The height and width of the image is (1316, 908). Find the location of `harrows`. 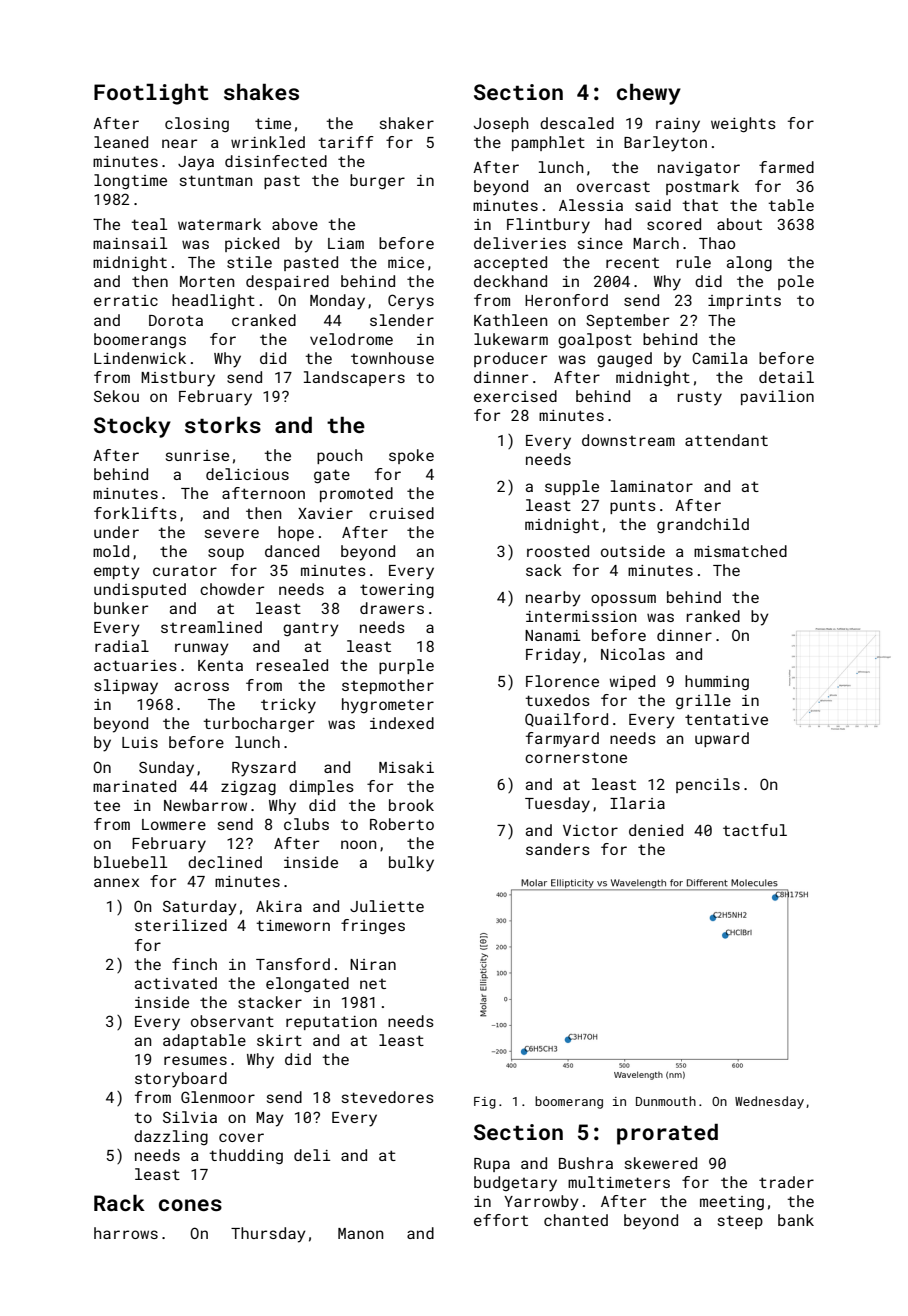

harrows is located at coordinates (126, 1233).
